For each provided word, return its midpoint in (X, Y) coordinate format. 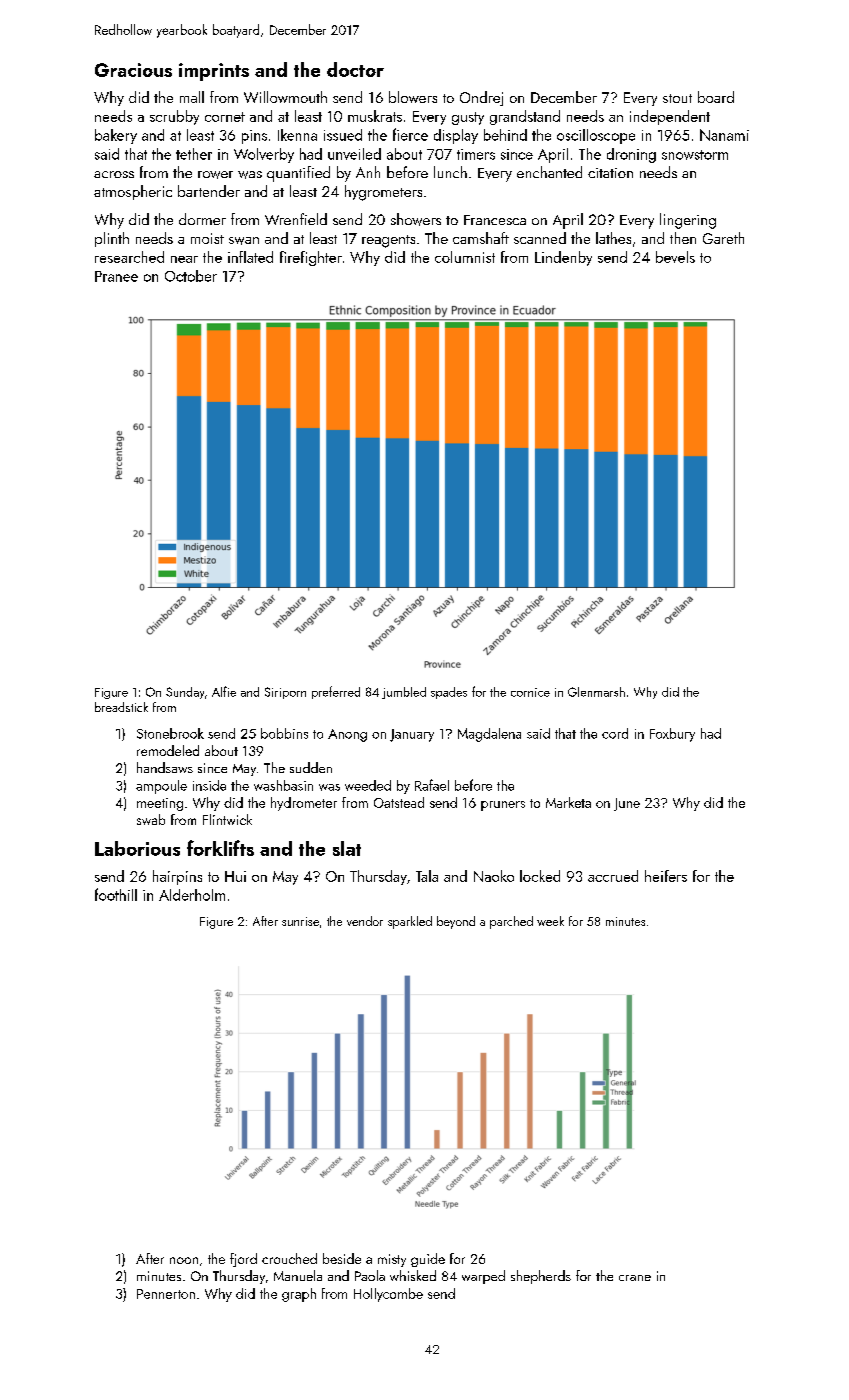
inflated (250, 257)
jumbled (404, 693)
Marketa (568, 802)
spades (449, 693)
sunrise (300, 921)
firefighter (311, 258)
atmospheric (133, 192)
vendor (365, 921)
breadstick (121, 707)
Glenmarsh (596, 692)
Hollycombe (388, 1295)
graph (299, 1295)
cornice (530, 692)
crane (635, 1278)
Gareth (723, 238)
